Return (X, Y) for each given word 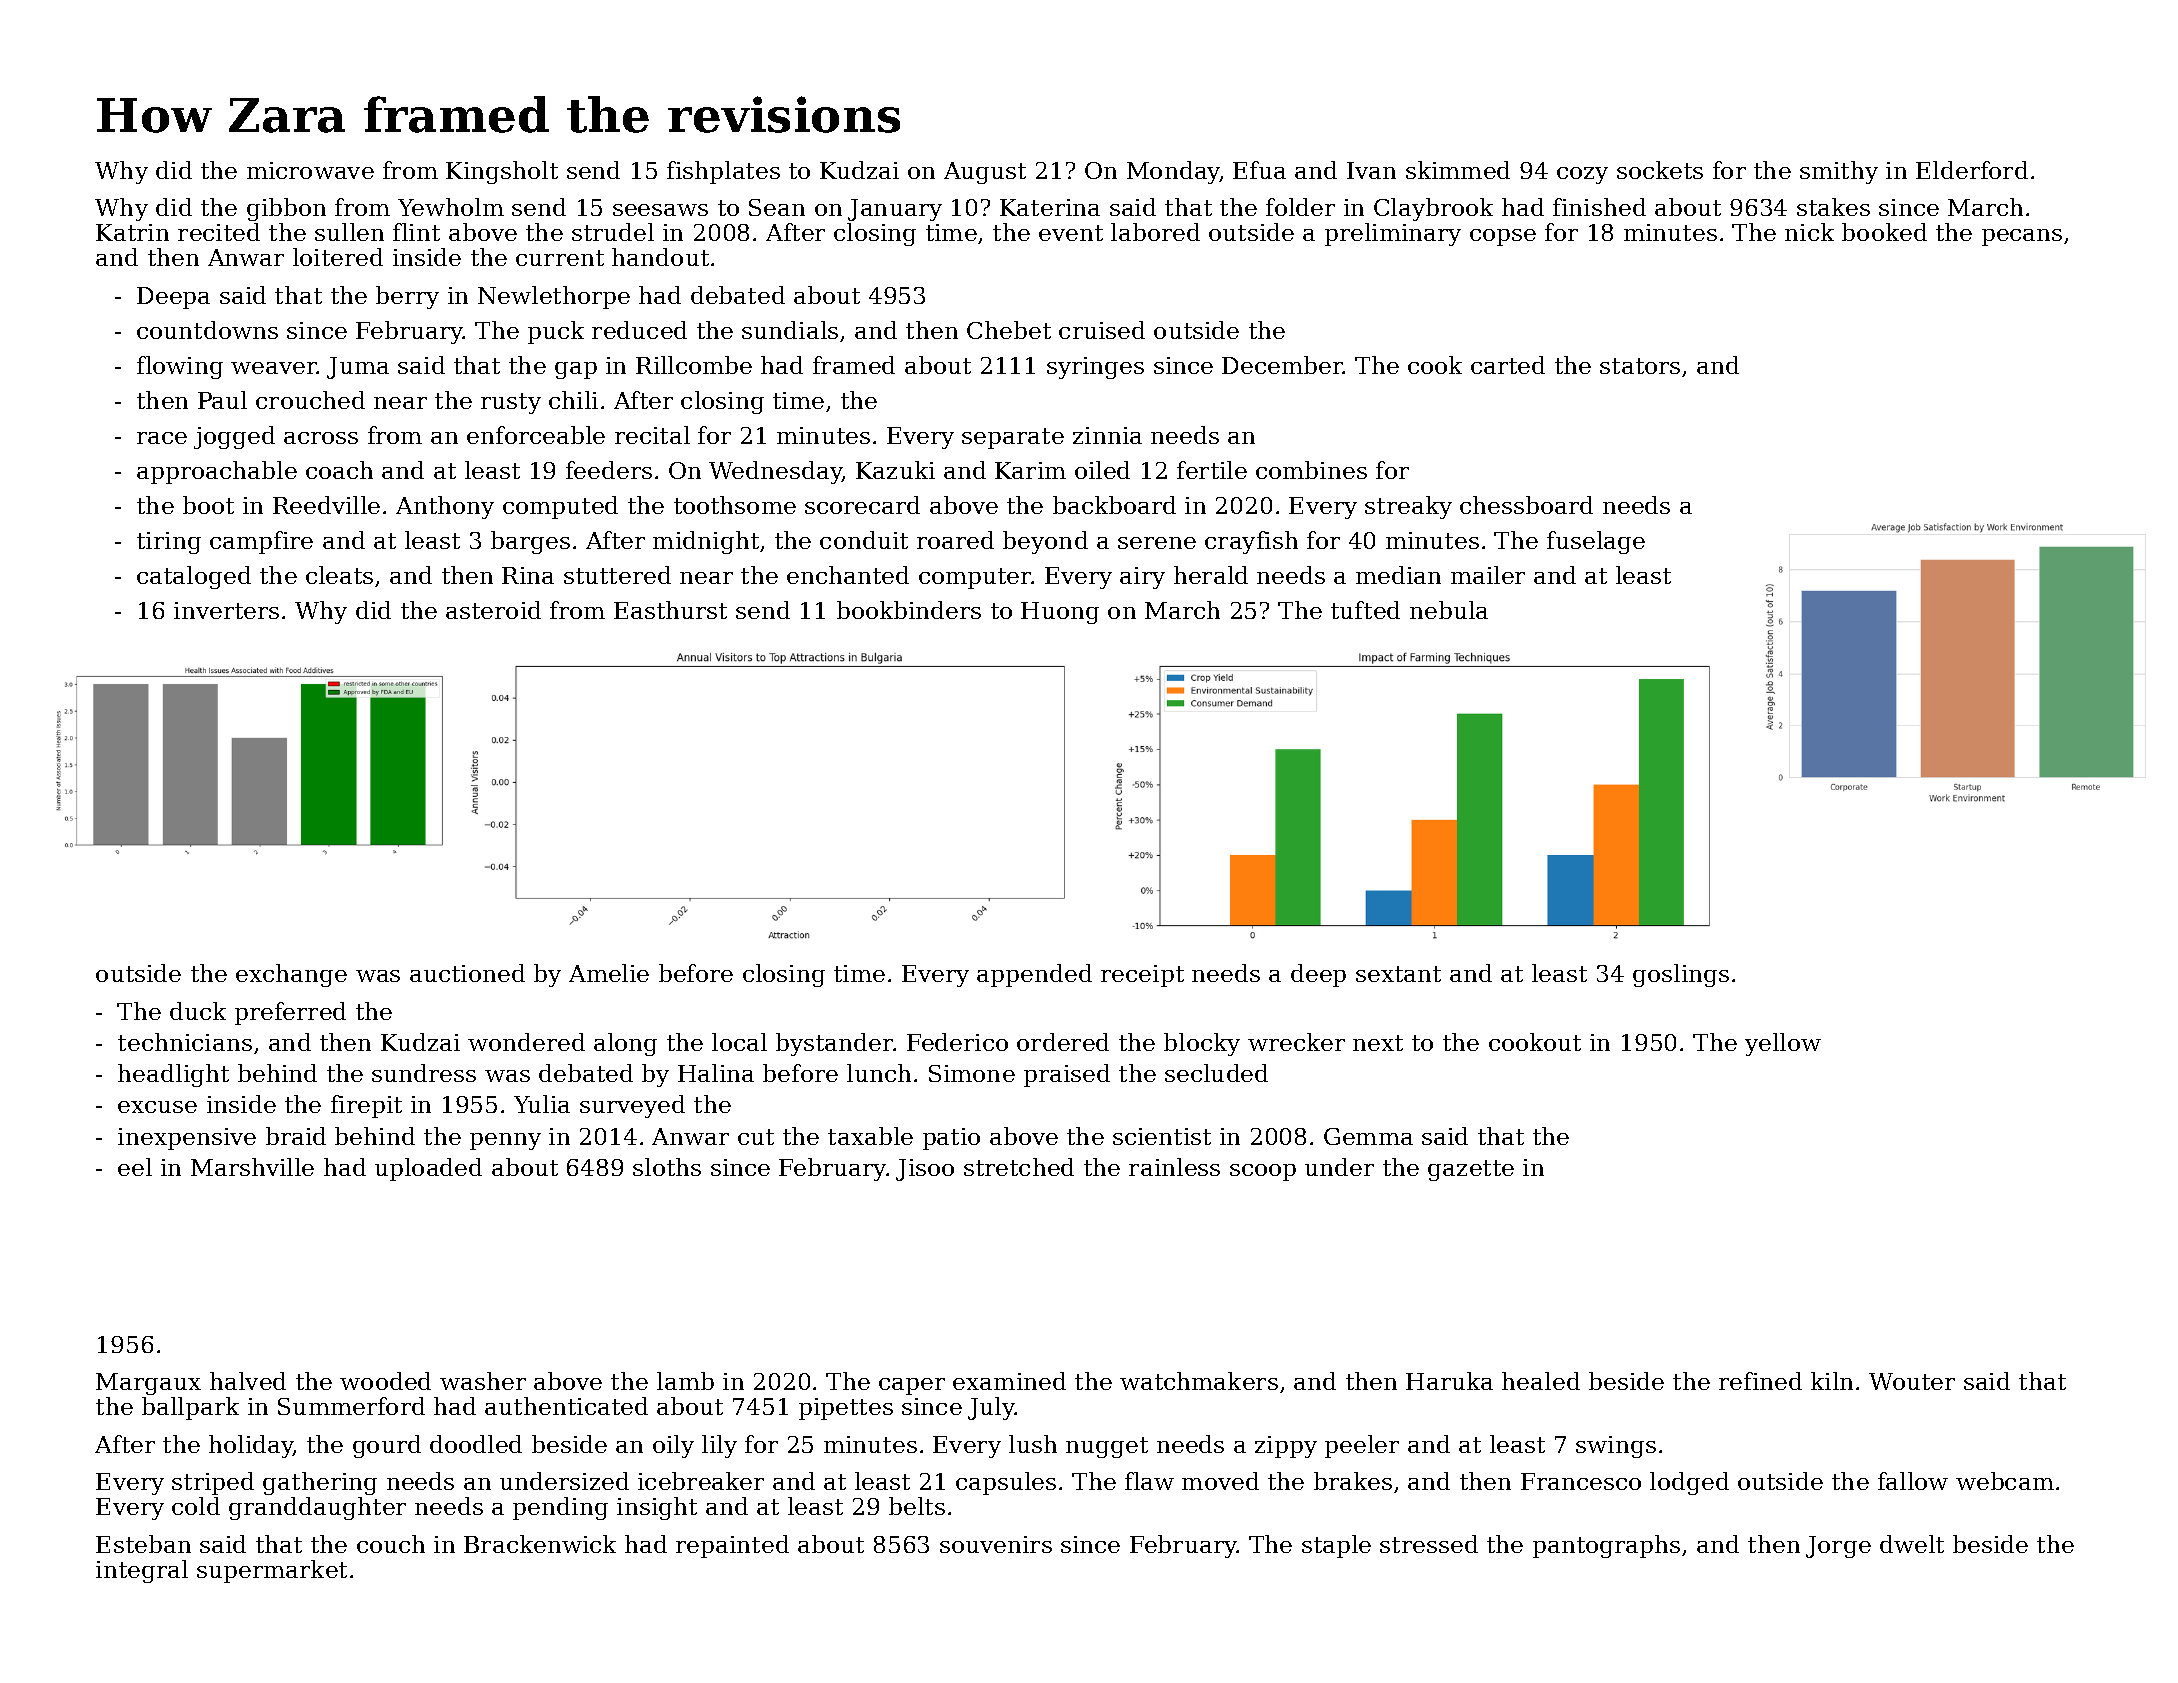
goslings (1681, 975)
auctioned (467, 973)
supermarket (272, 1571)
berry (407, 297)
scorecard (862, 505)
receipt (1142, 976)
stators (1640, 366)
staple (1336, 1546)
